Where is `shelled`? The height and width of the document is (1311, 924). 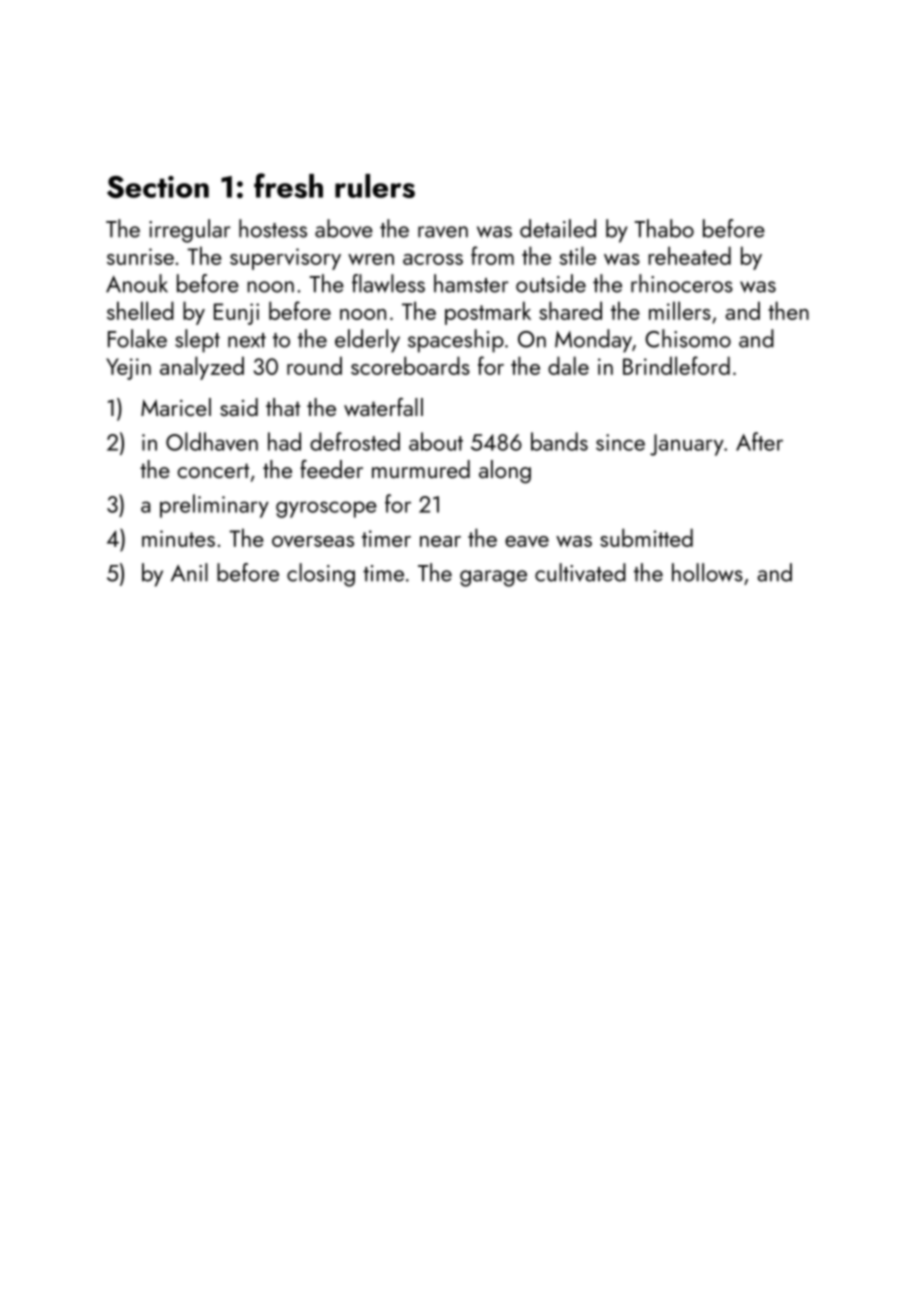 shelled is located at coordinates (140, 310).
